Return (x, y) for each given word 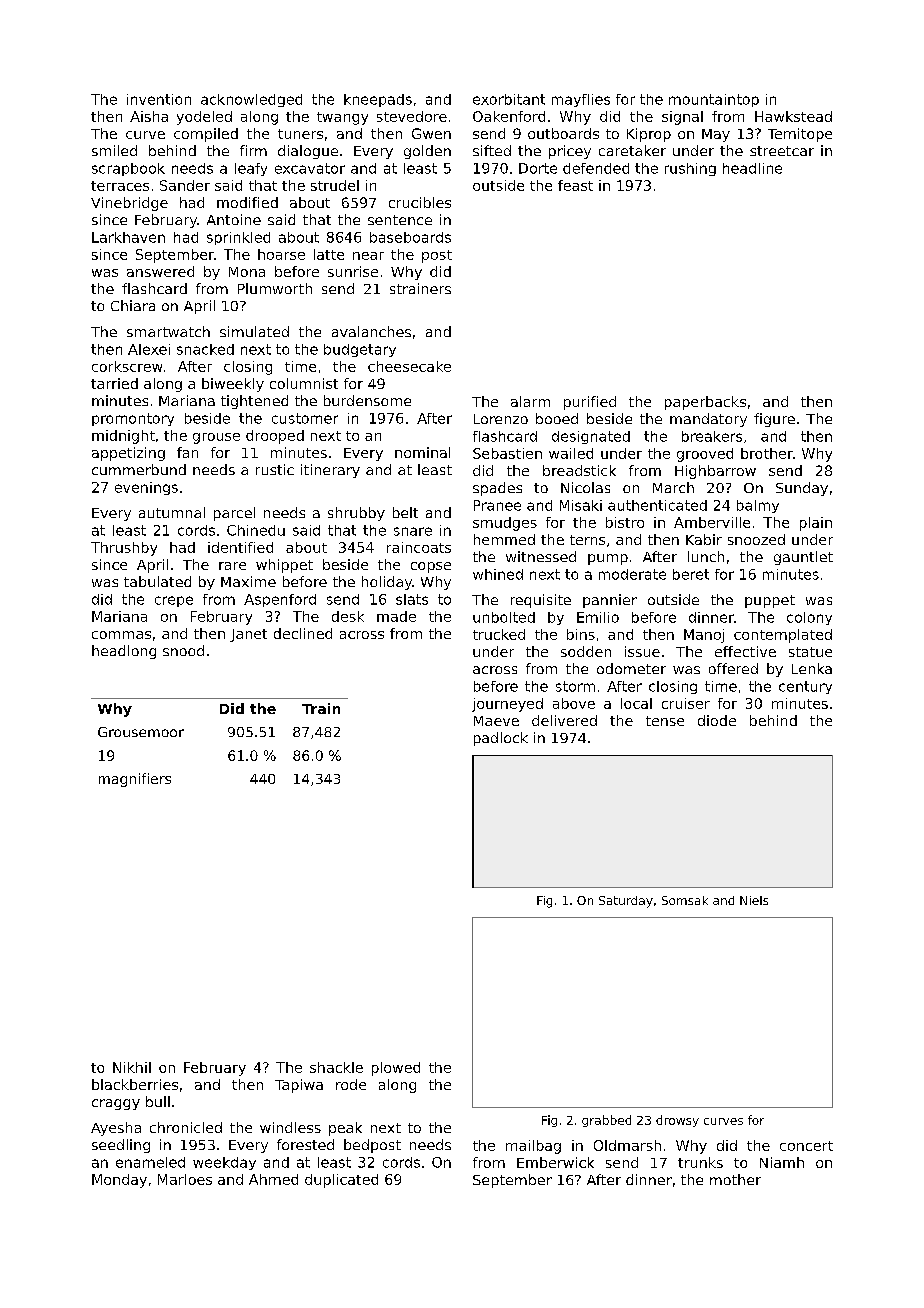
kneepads (378, 100)
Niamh (782, 1162)
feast (575, 185)
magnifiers (135, 780)
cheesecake (409, 366)
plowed (396, 1069)
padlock (501, 739)
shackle (336, 1067)
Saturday (626, 902)
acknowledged (251, 100)
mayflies (581, 100)
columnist (304, 383)
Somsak (685, 900)
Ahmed (273, 1179)
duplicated (341, 1181)
